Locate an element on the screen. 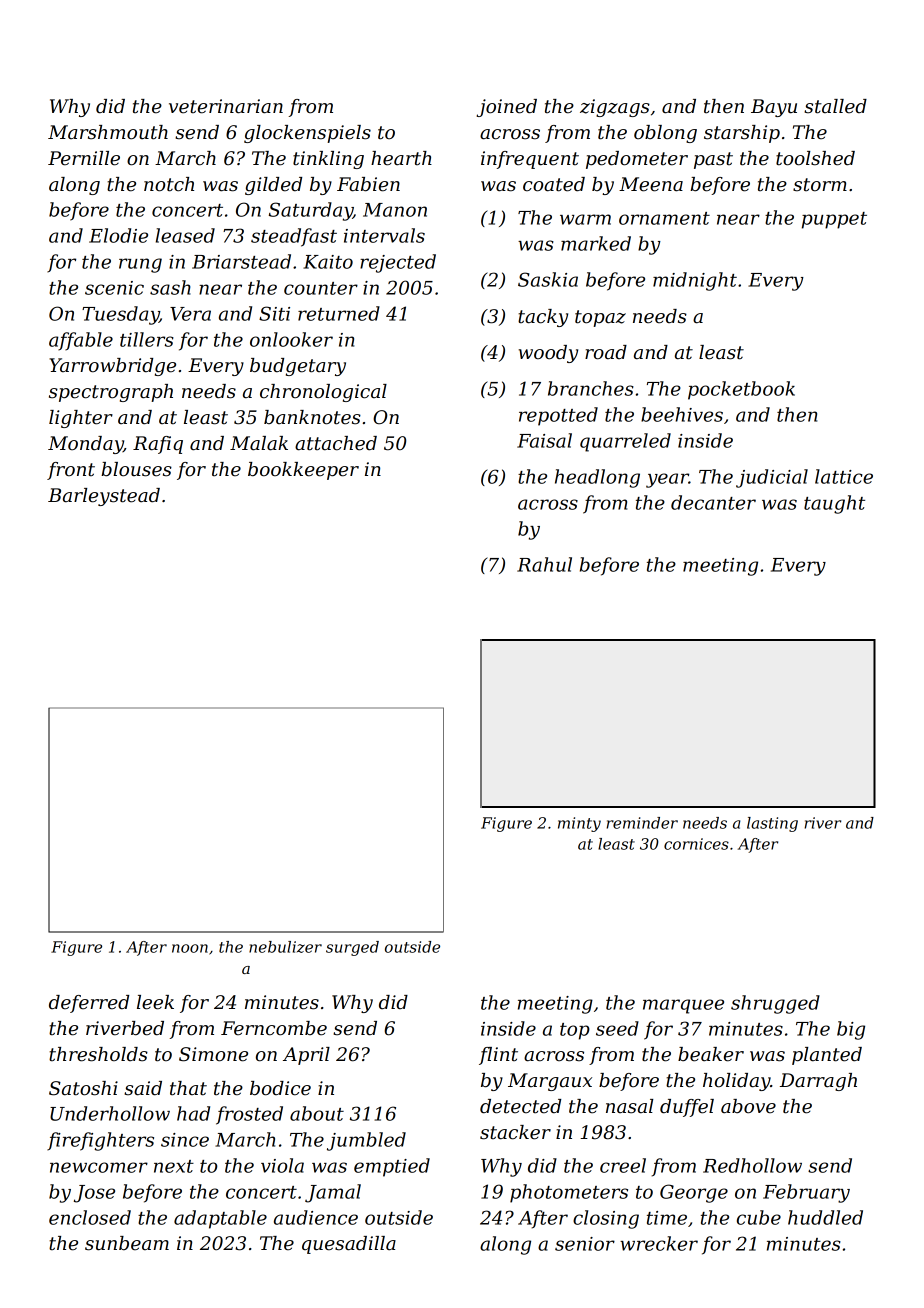  Yarrowbridge is located at coordinates (112, 367).
